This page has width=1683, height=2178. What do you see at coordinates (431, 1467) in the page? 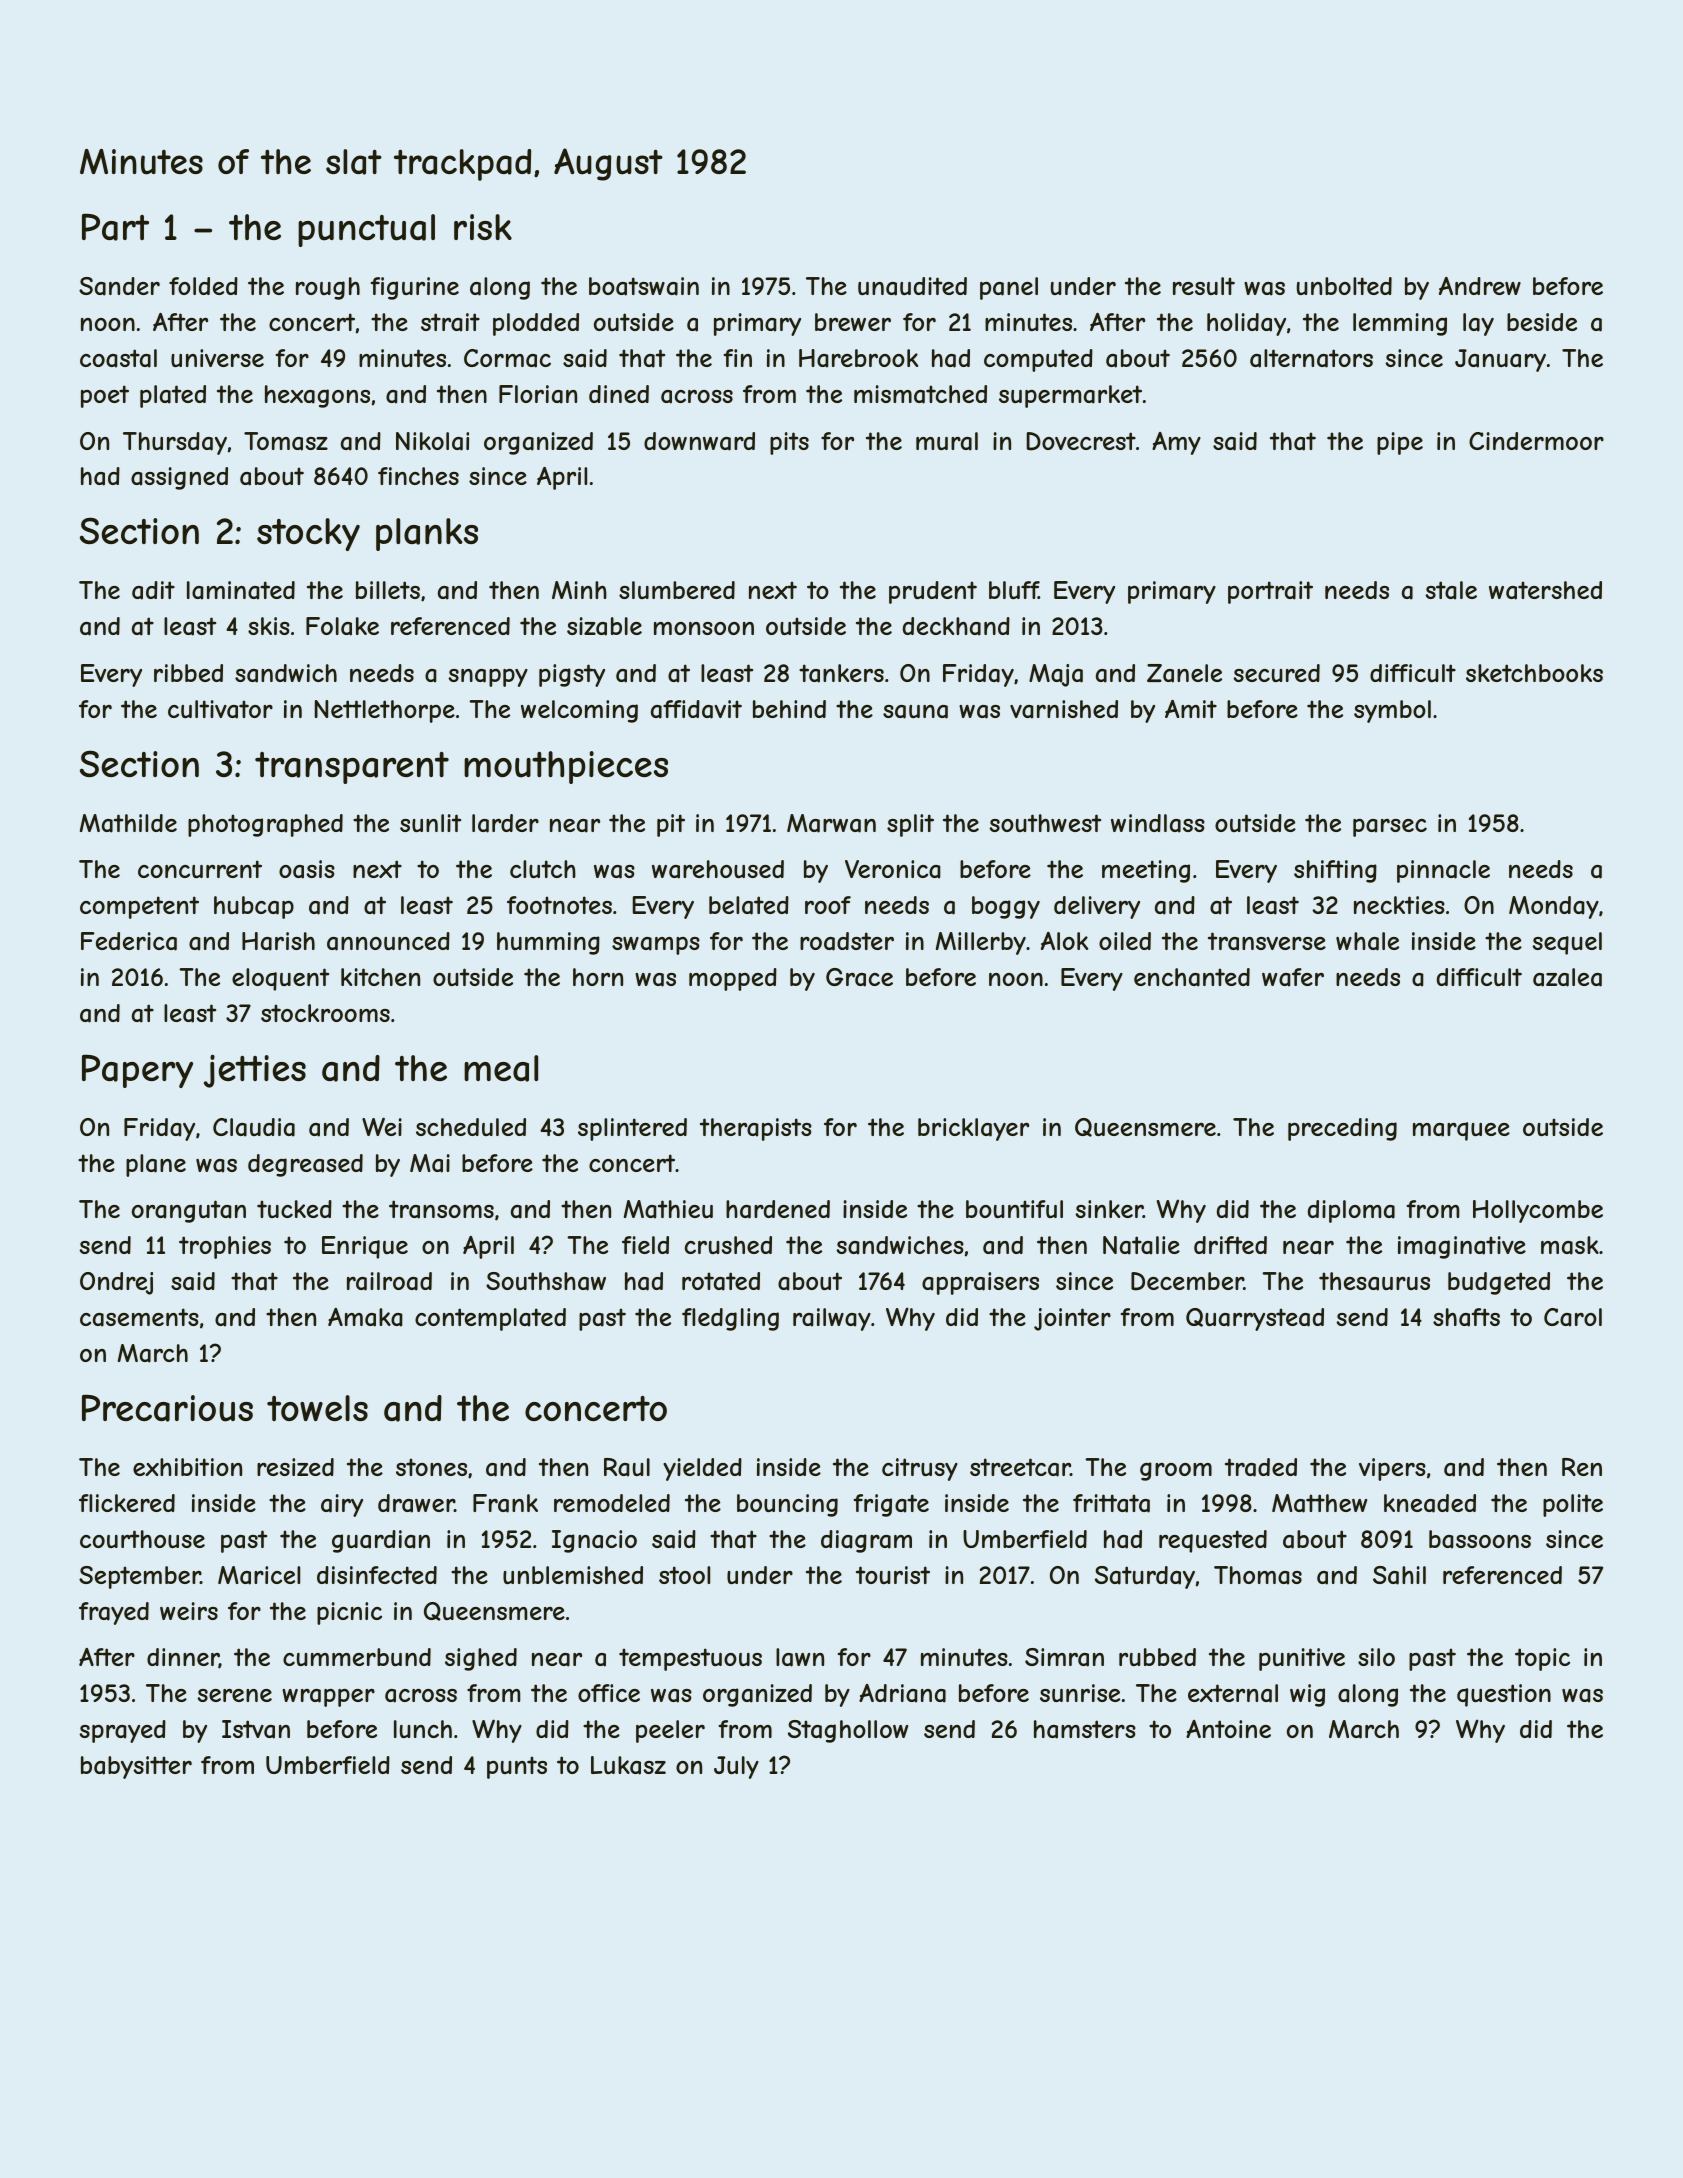
I see `stones` at bounding box center [431, 1467].
